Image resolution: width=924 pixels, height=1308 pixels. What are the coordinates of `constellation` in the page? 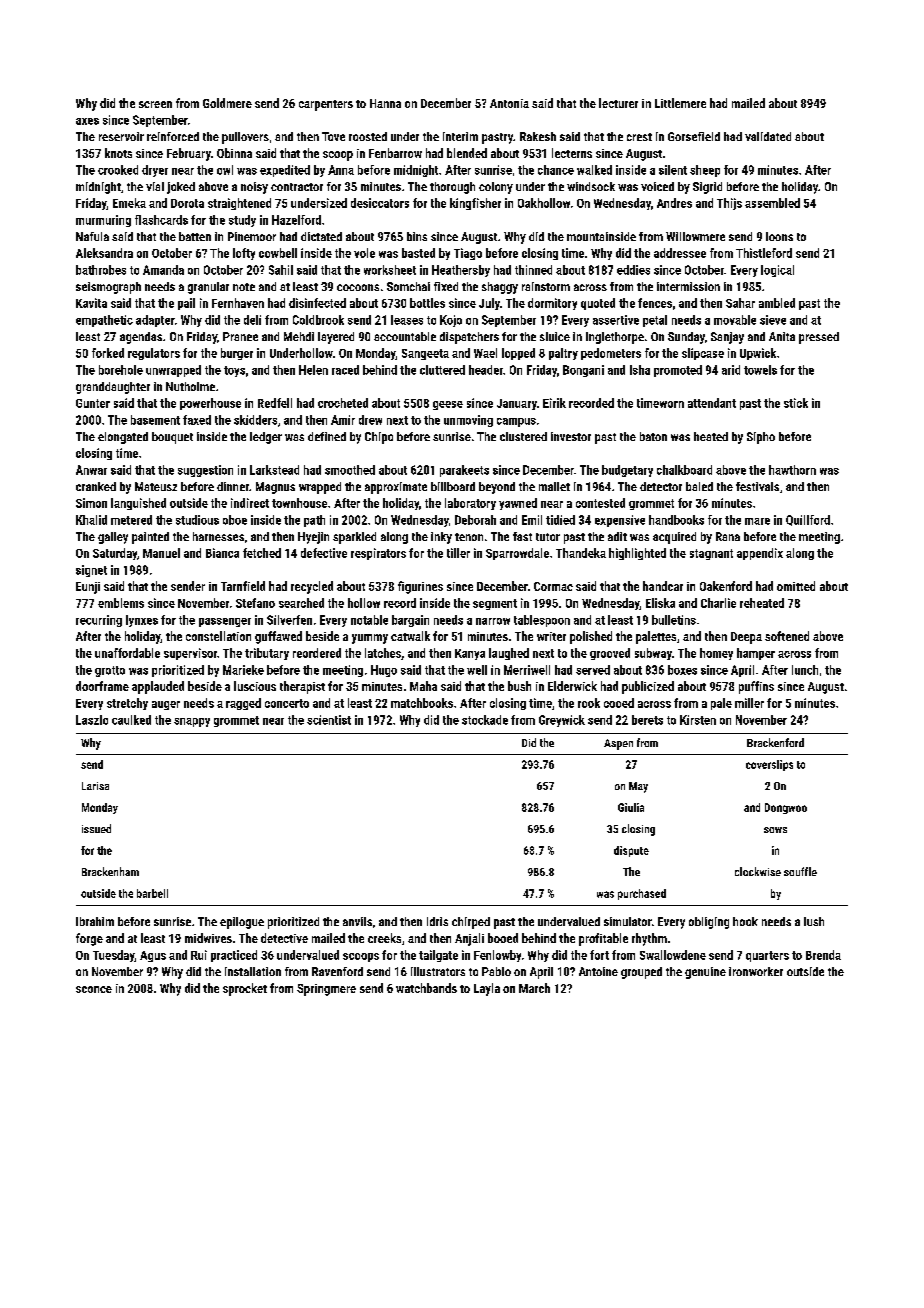 It's located at (218, 636).
